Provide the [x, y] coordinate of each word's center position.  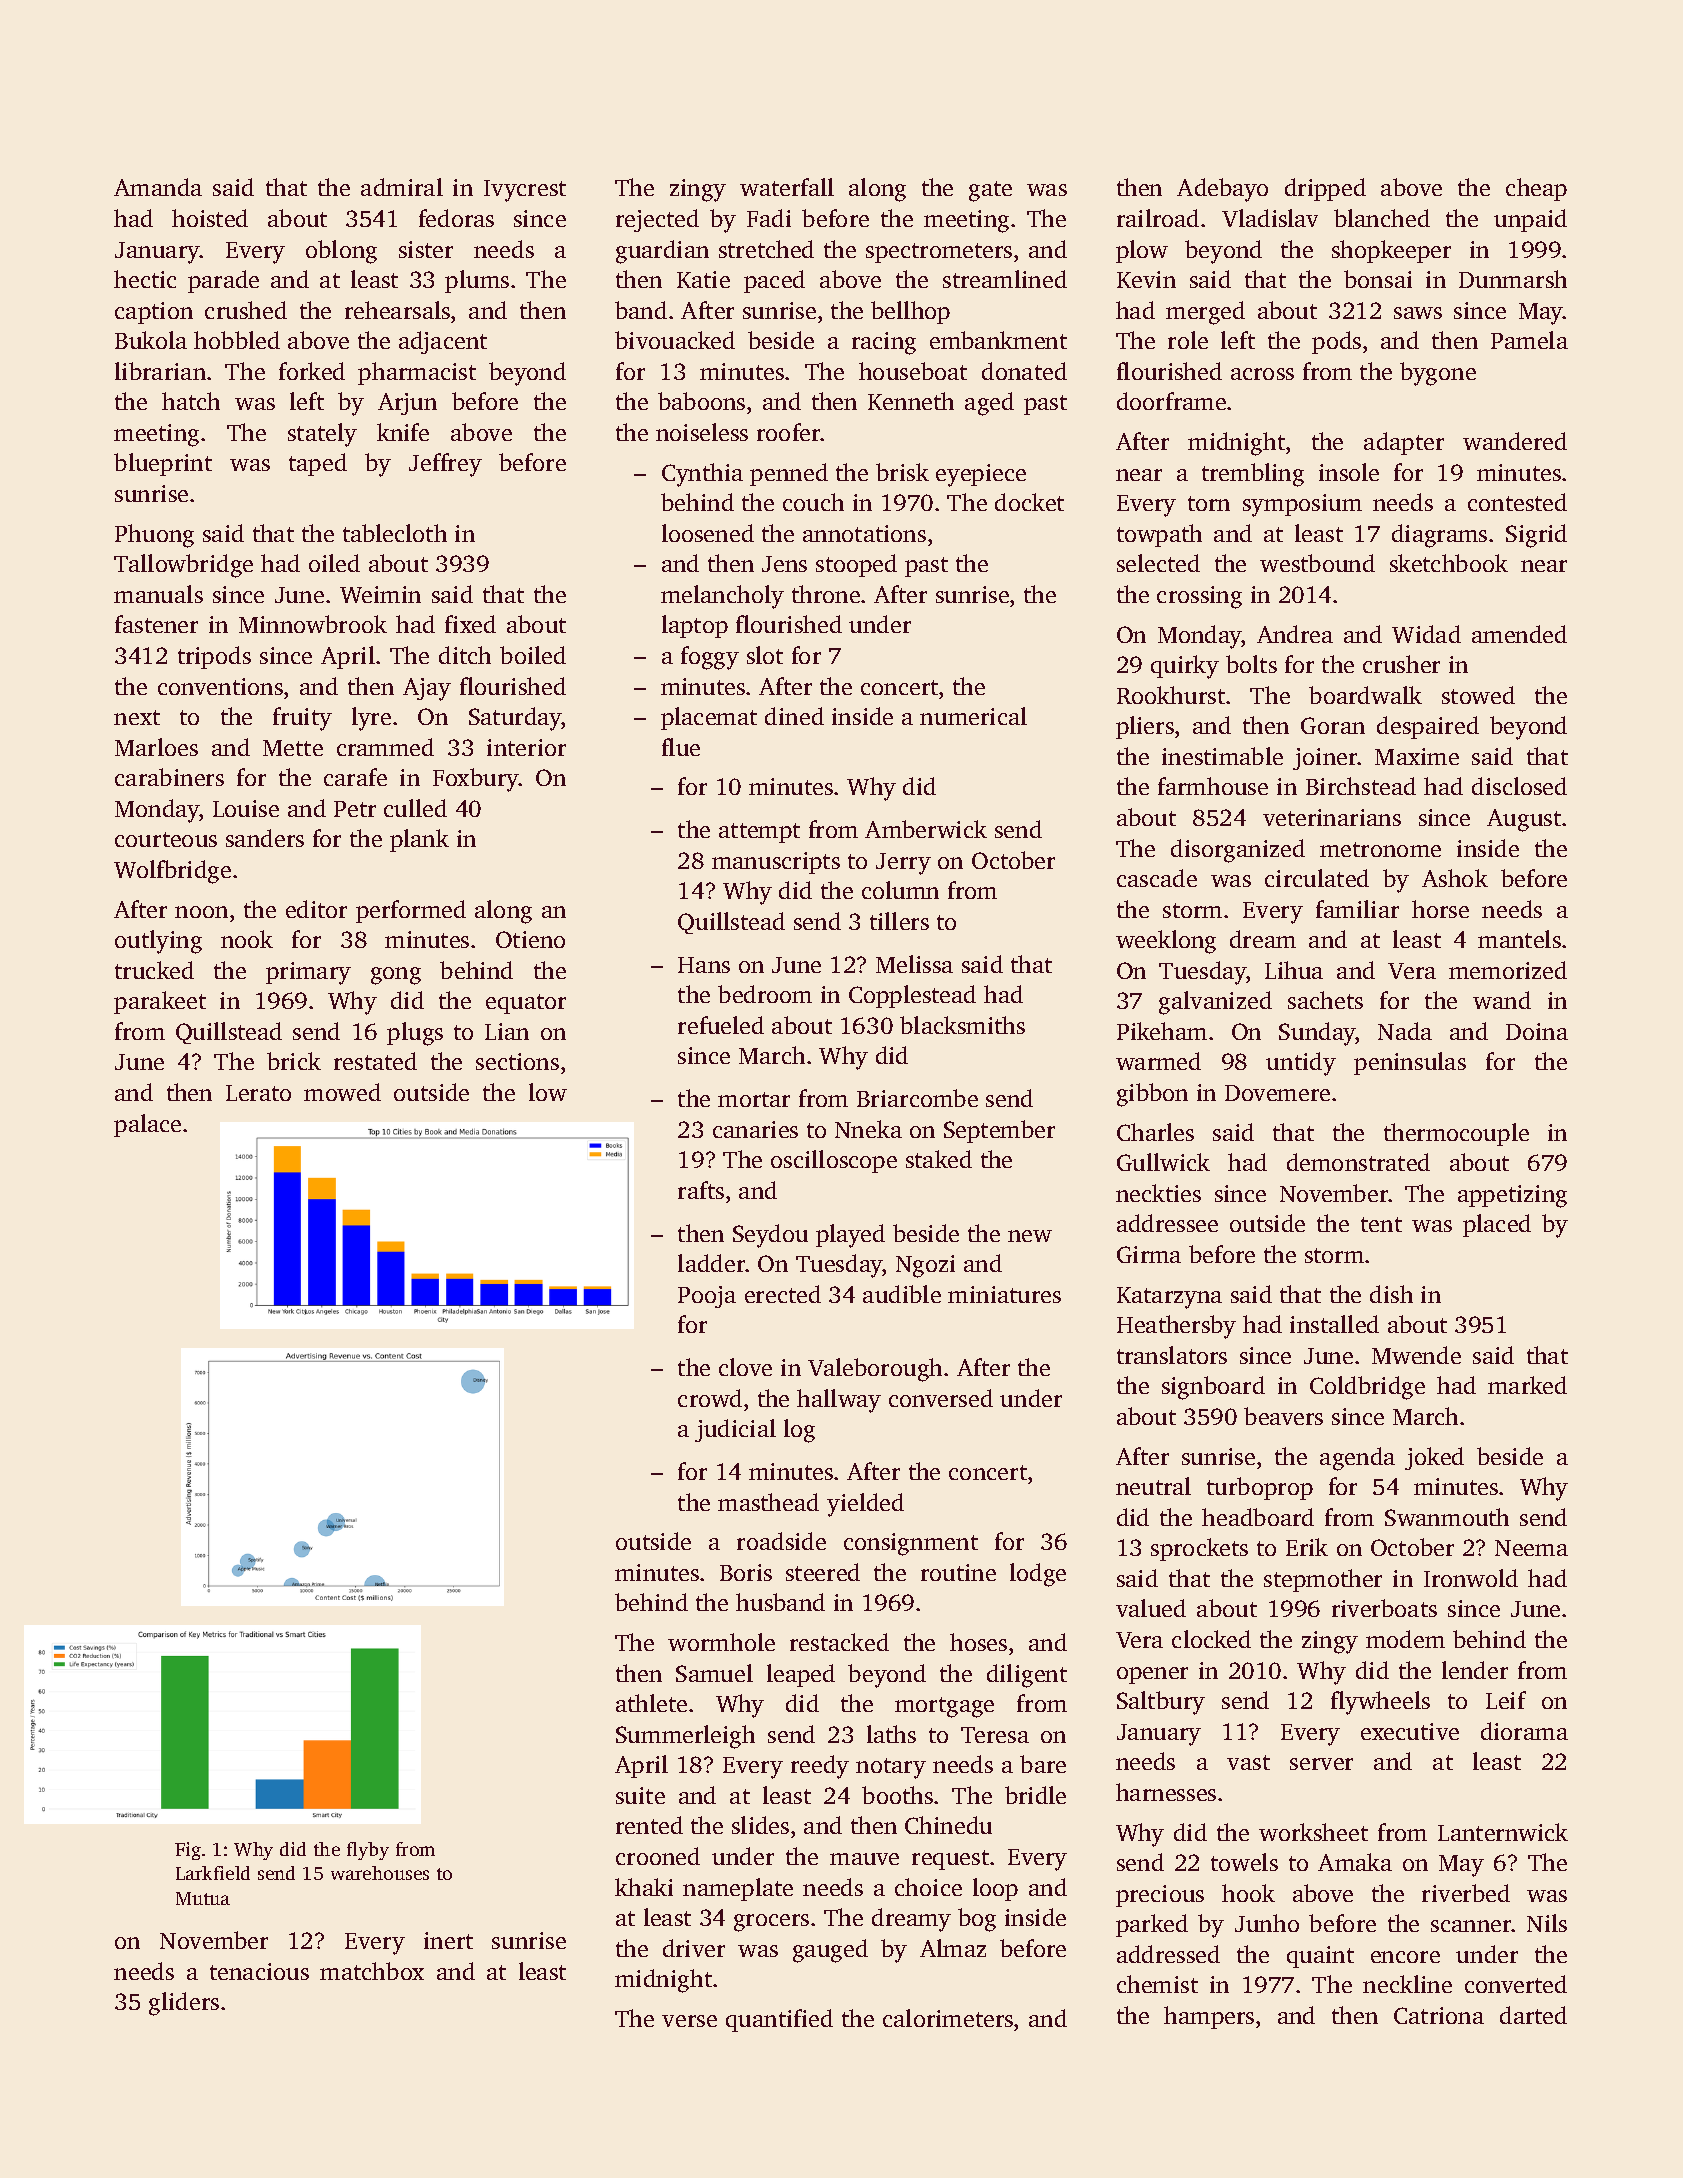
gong [396, 976]
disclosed [1519, 786]
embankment [998, 340]
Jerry [903, 864]
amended [1519, 634]
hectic [145, 279]
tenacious [259, 1971]
